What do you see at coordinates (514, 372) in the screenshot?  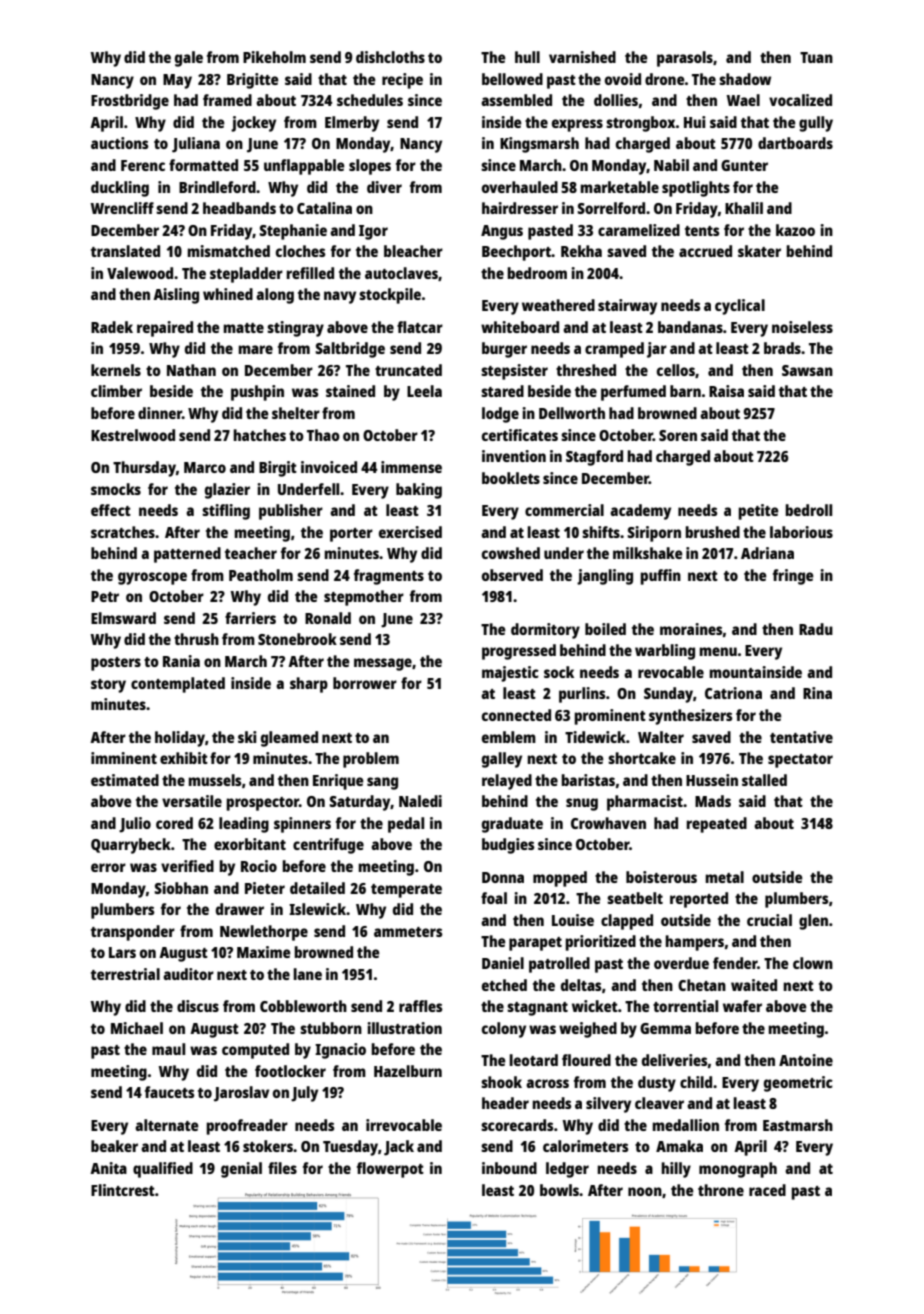 I see `stepsister` at bounding box center [514, 372].
